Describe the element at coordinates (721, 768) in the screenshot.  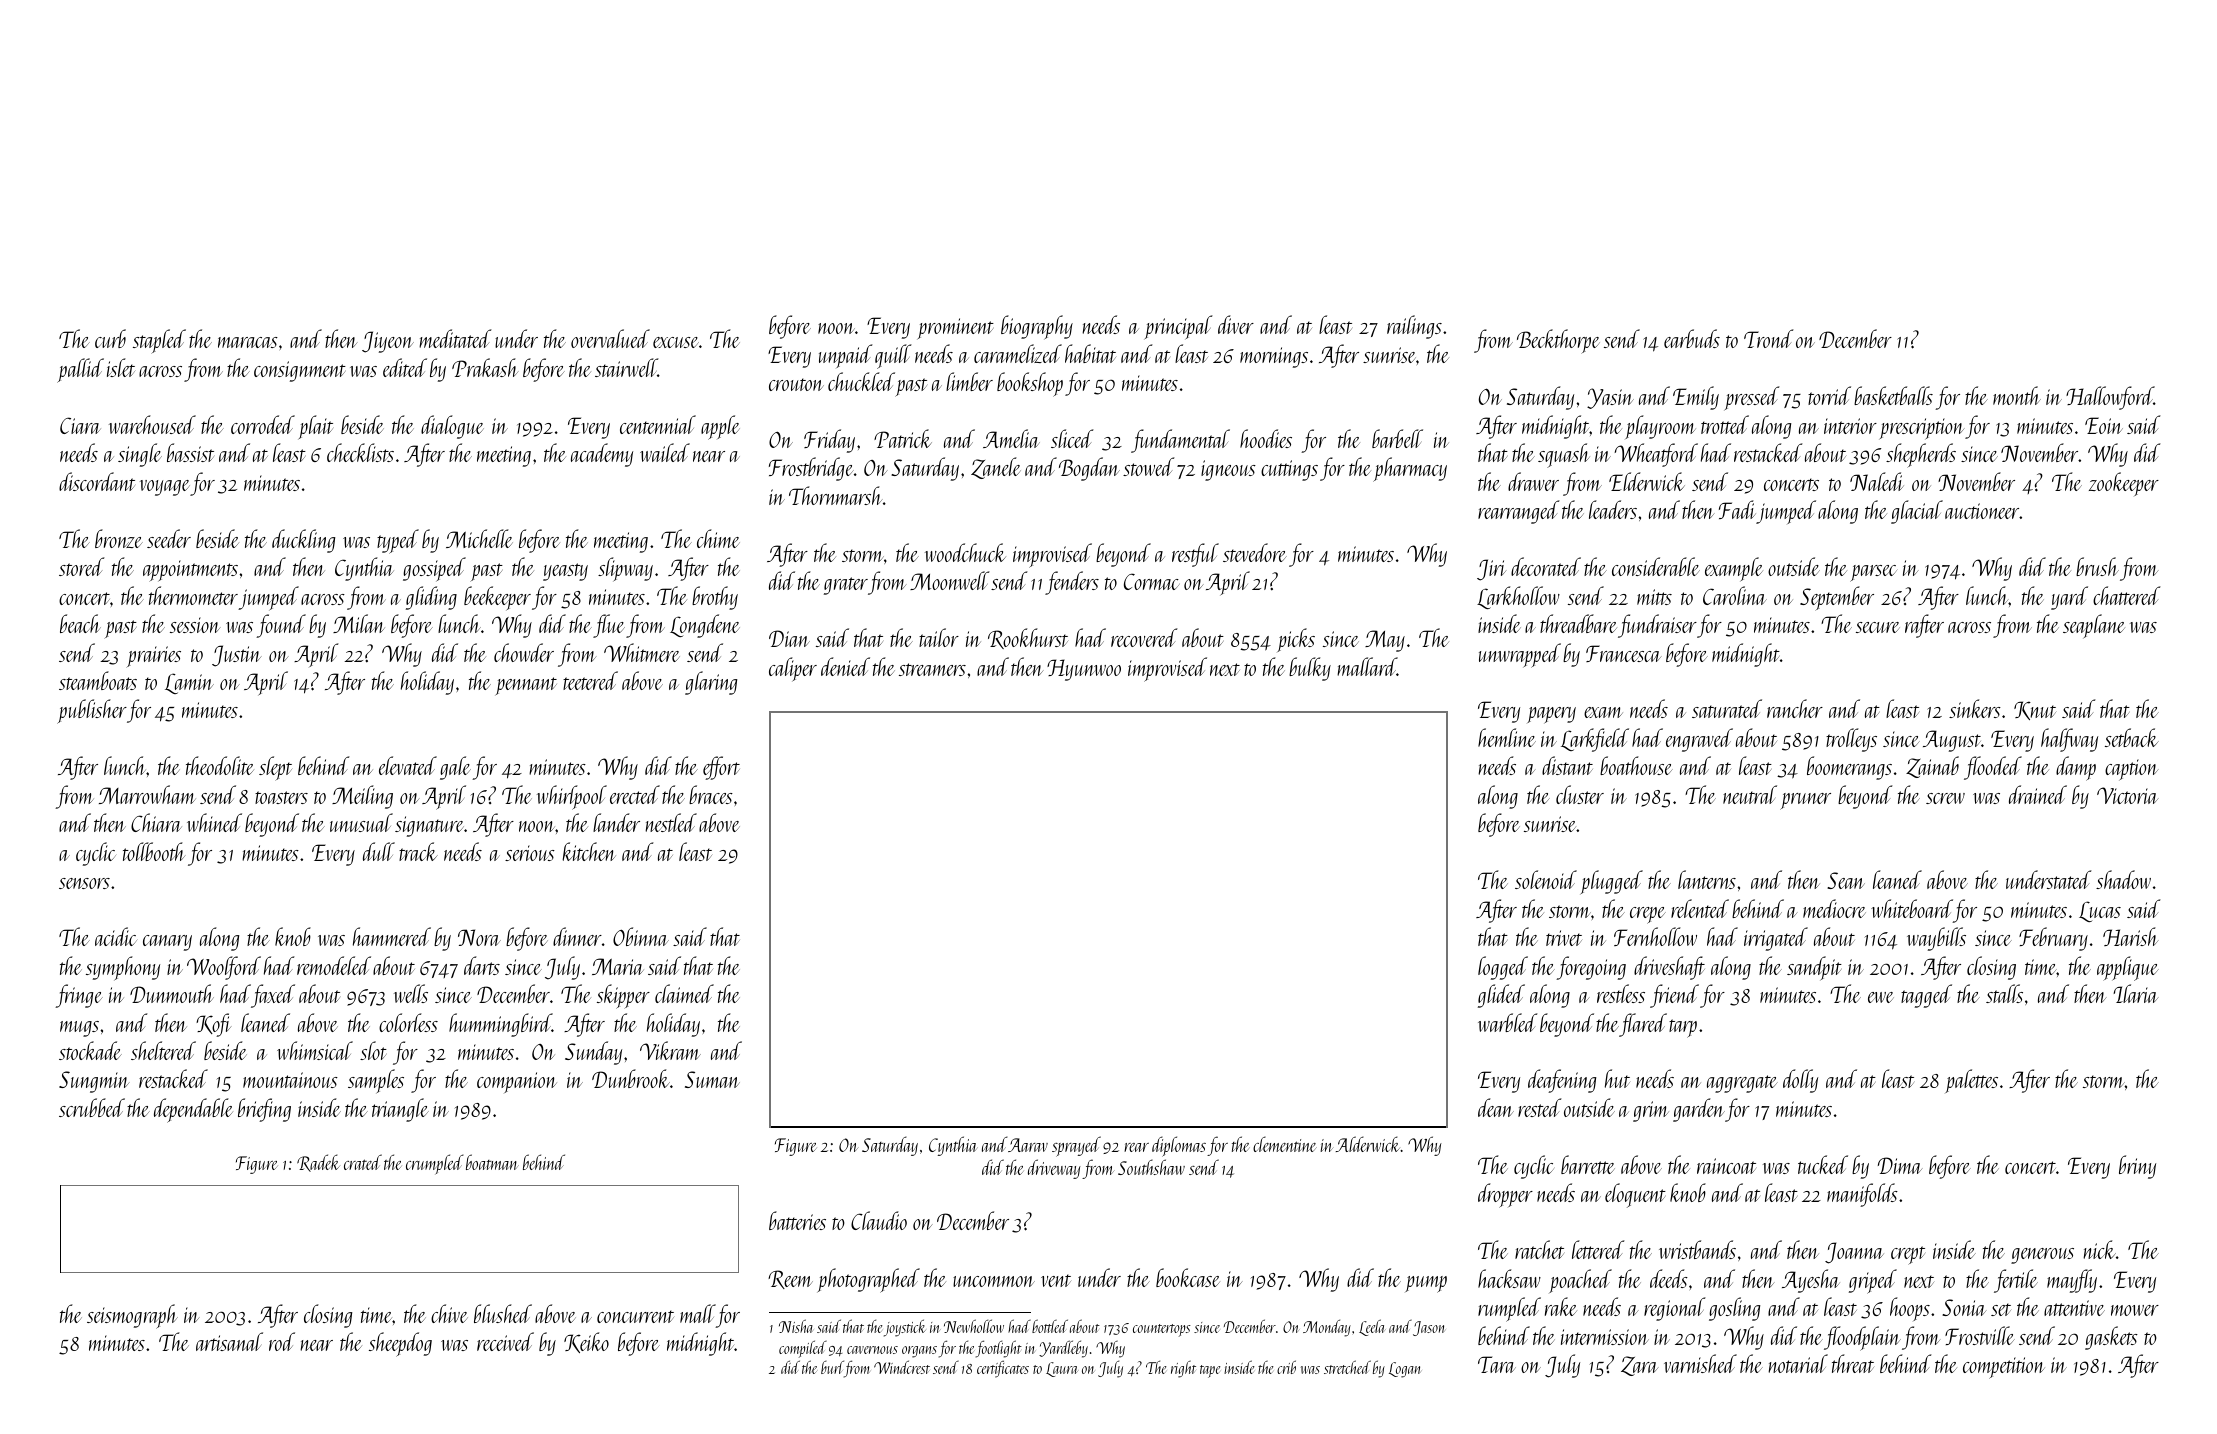
I see `effort` at that location.
